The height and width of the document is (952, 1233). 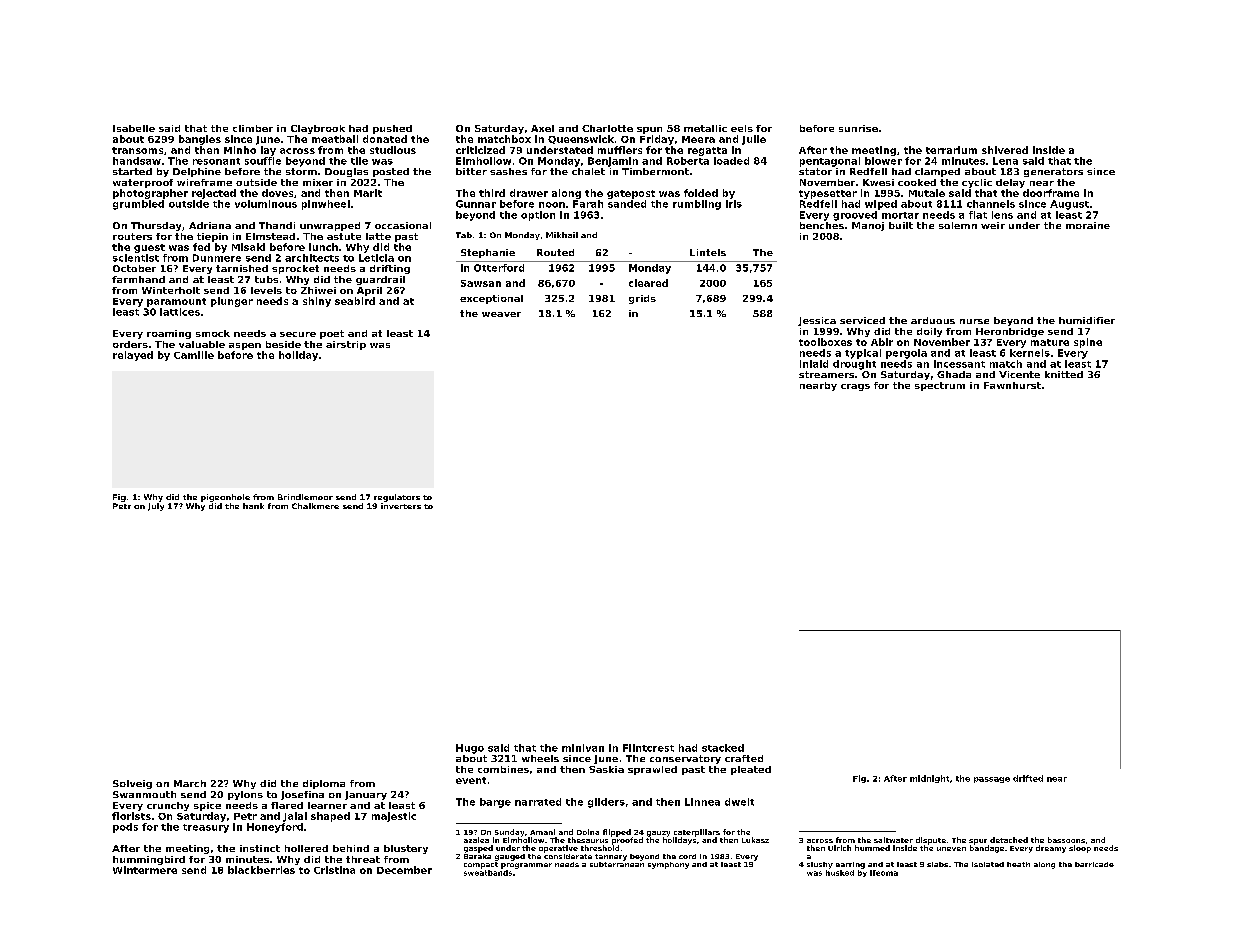 What do you see at coordinates (132, 784) in the document?
I see `Solveig` at bounding box center [132, 784].
